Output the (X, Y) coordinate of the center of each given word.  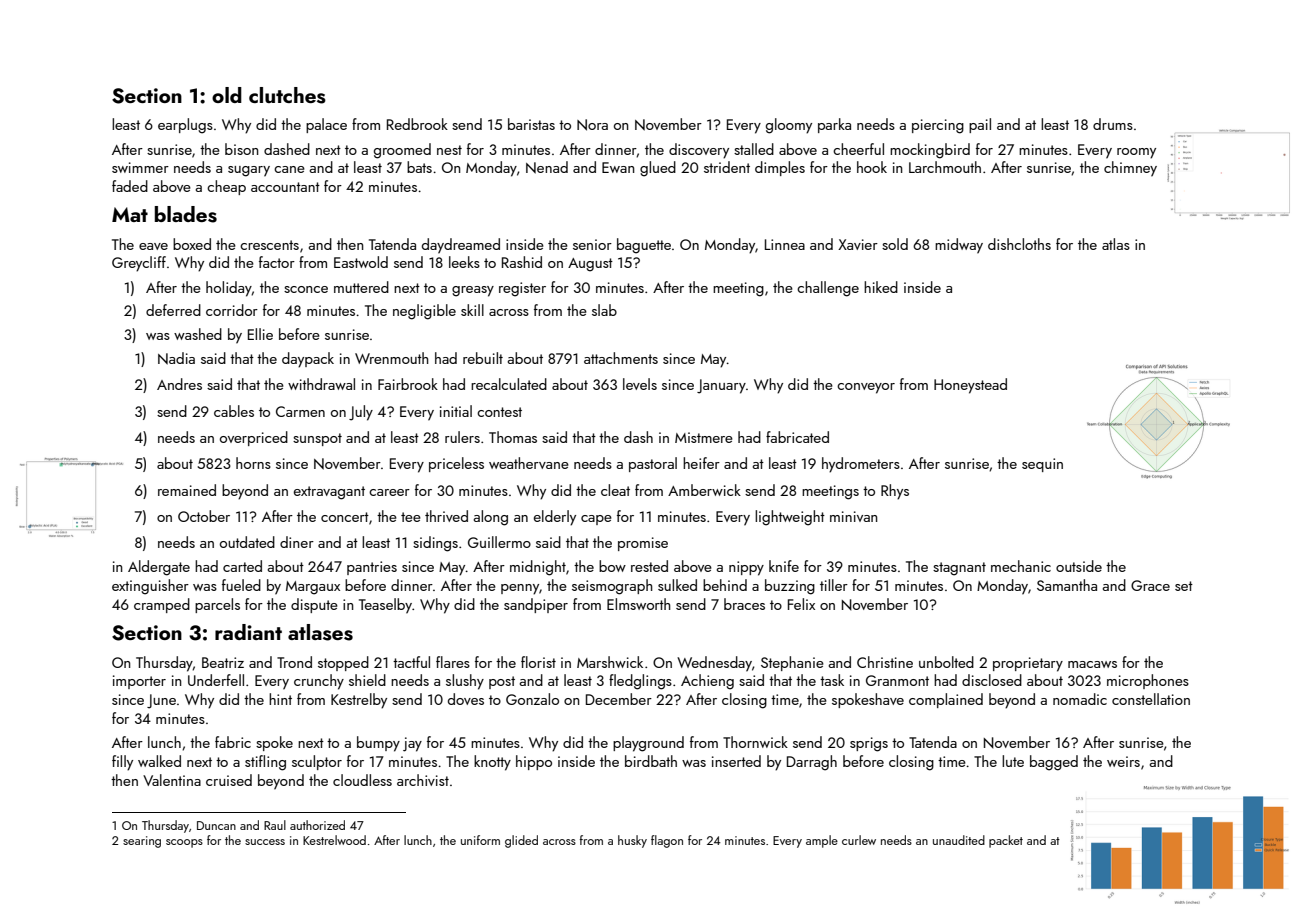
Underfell (216, 680)
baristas (531, 124)
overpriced (254, 438)
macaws (1092, 664)
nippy (746, 568)
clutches (287, 95)
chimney (1130, 169)
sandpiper (536, 605)
